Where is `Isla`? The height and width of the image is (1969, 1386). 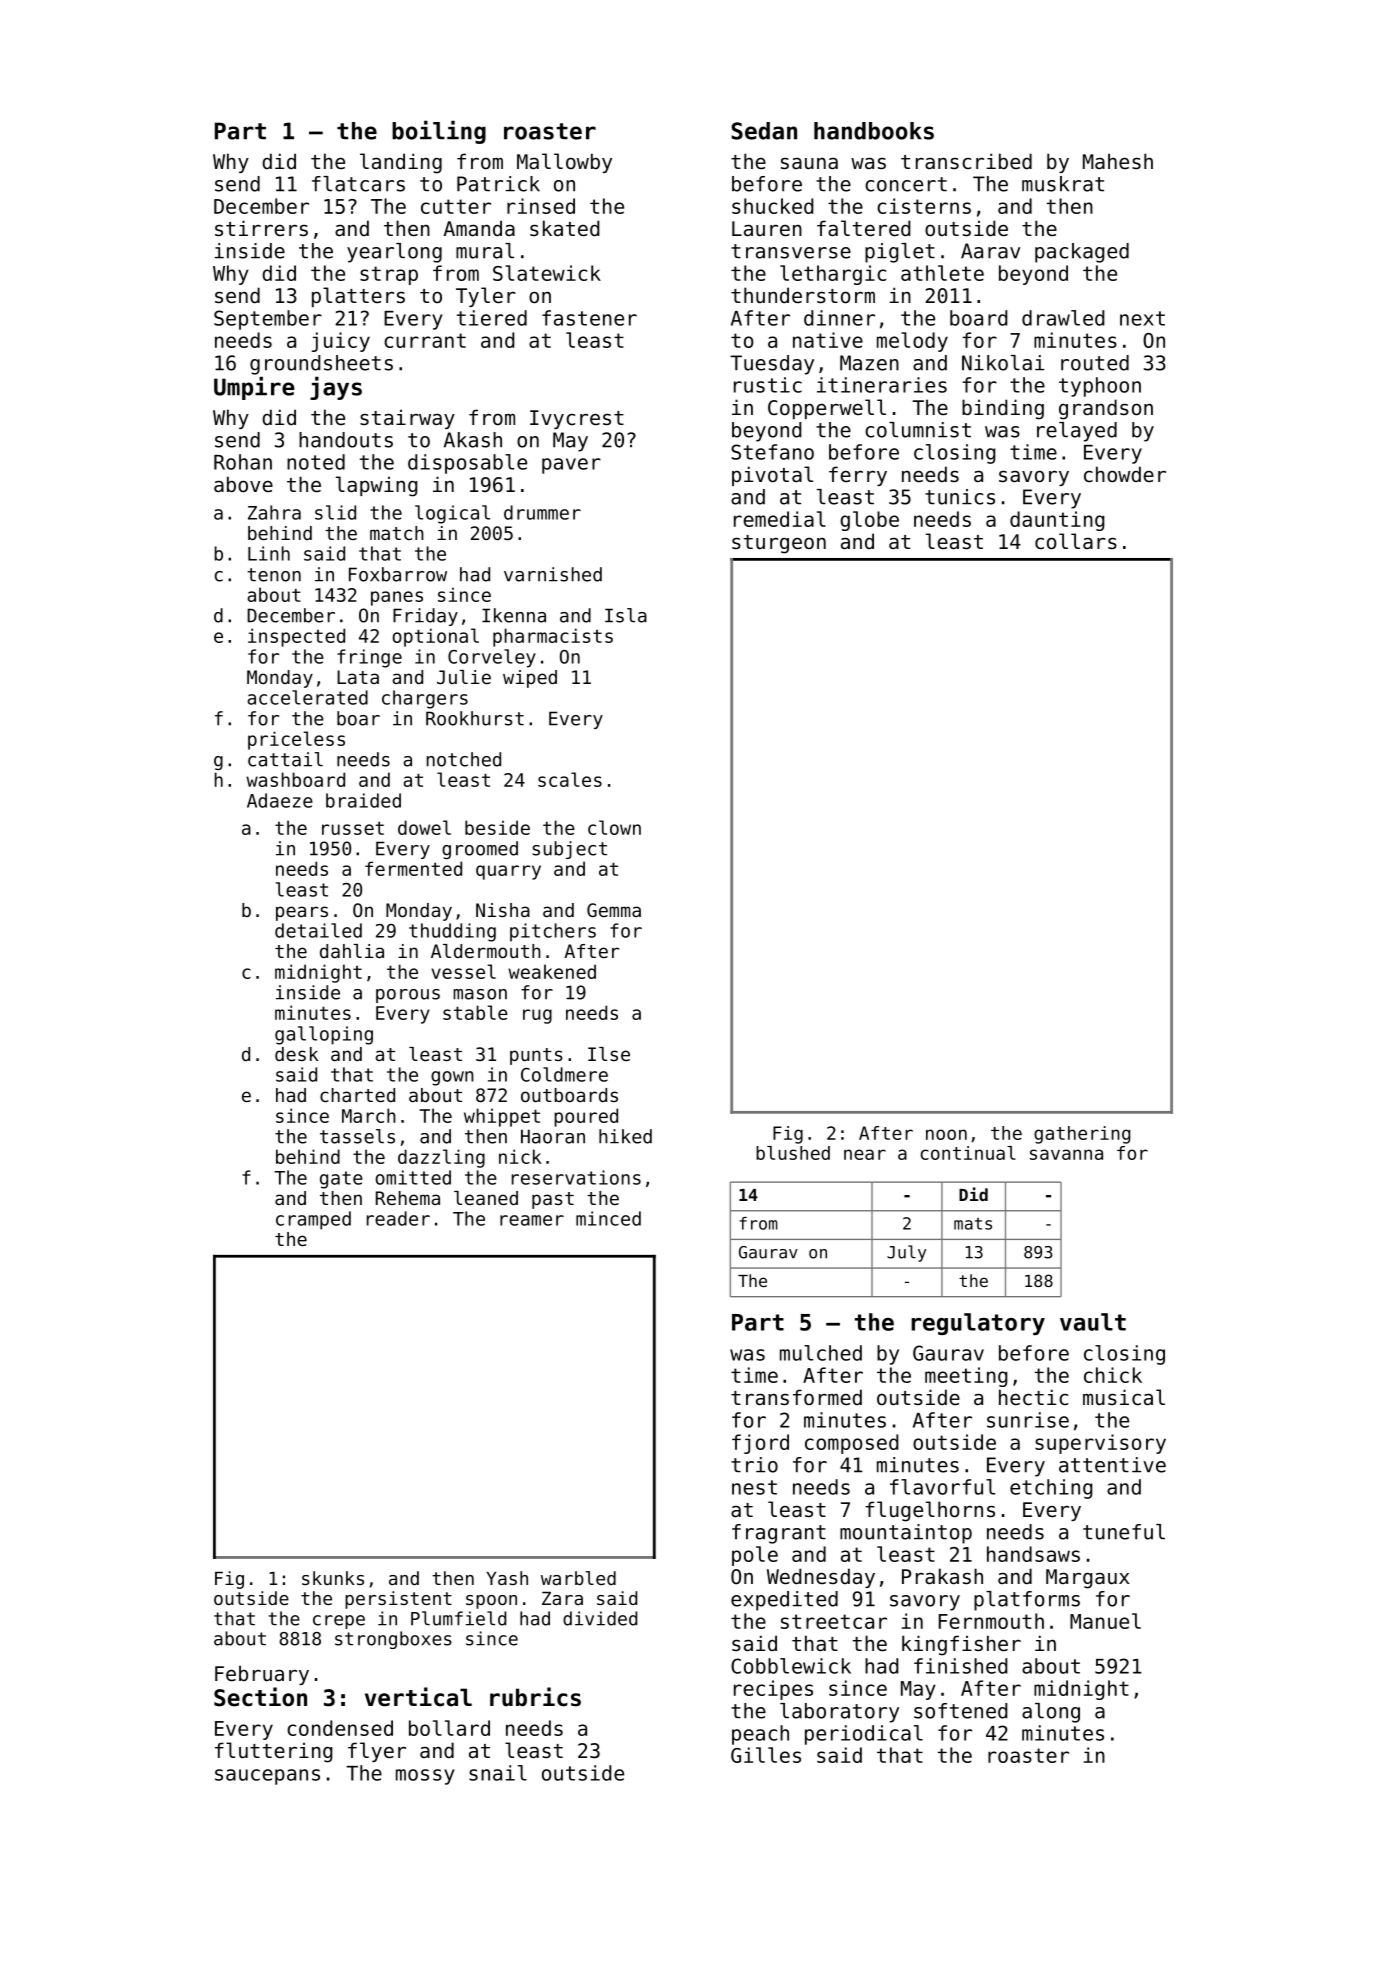 Isla is located at coordinates (626, 615).
